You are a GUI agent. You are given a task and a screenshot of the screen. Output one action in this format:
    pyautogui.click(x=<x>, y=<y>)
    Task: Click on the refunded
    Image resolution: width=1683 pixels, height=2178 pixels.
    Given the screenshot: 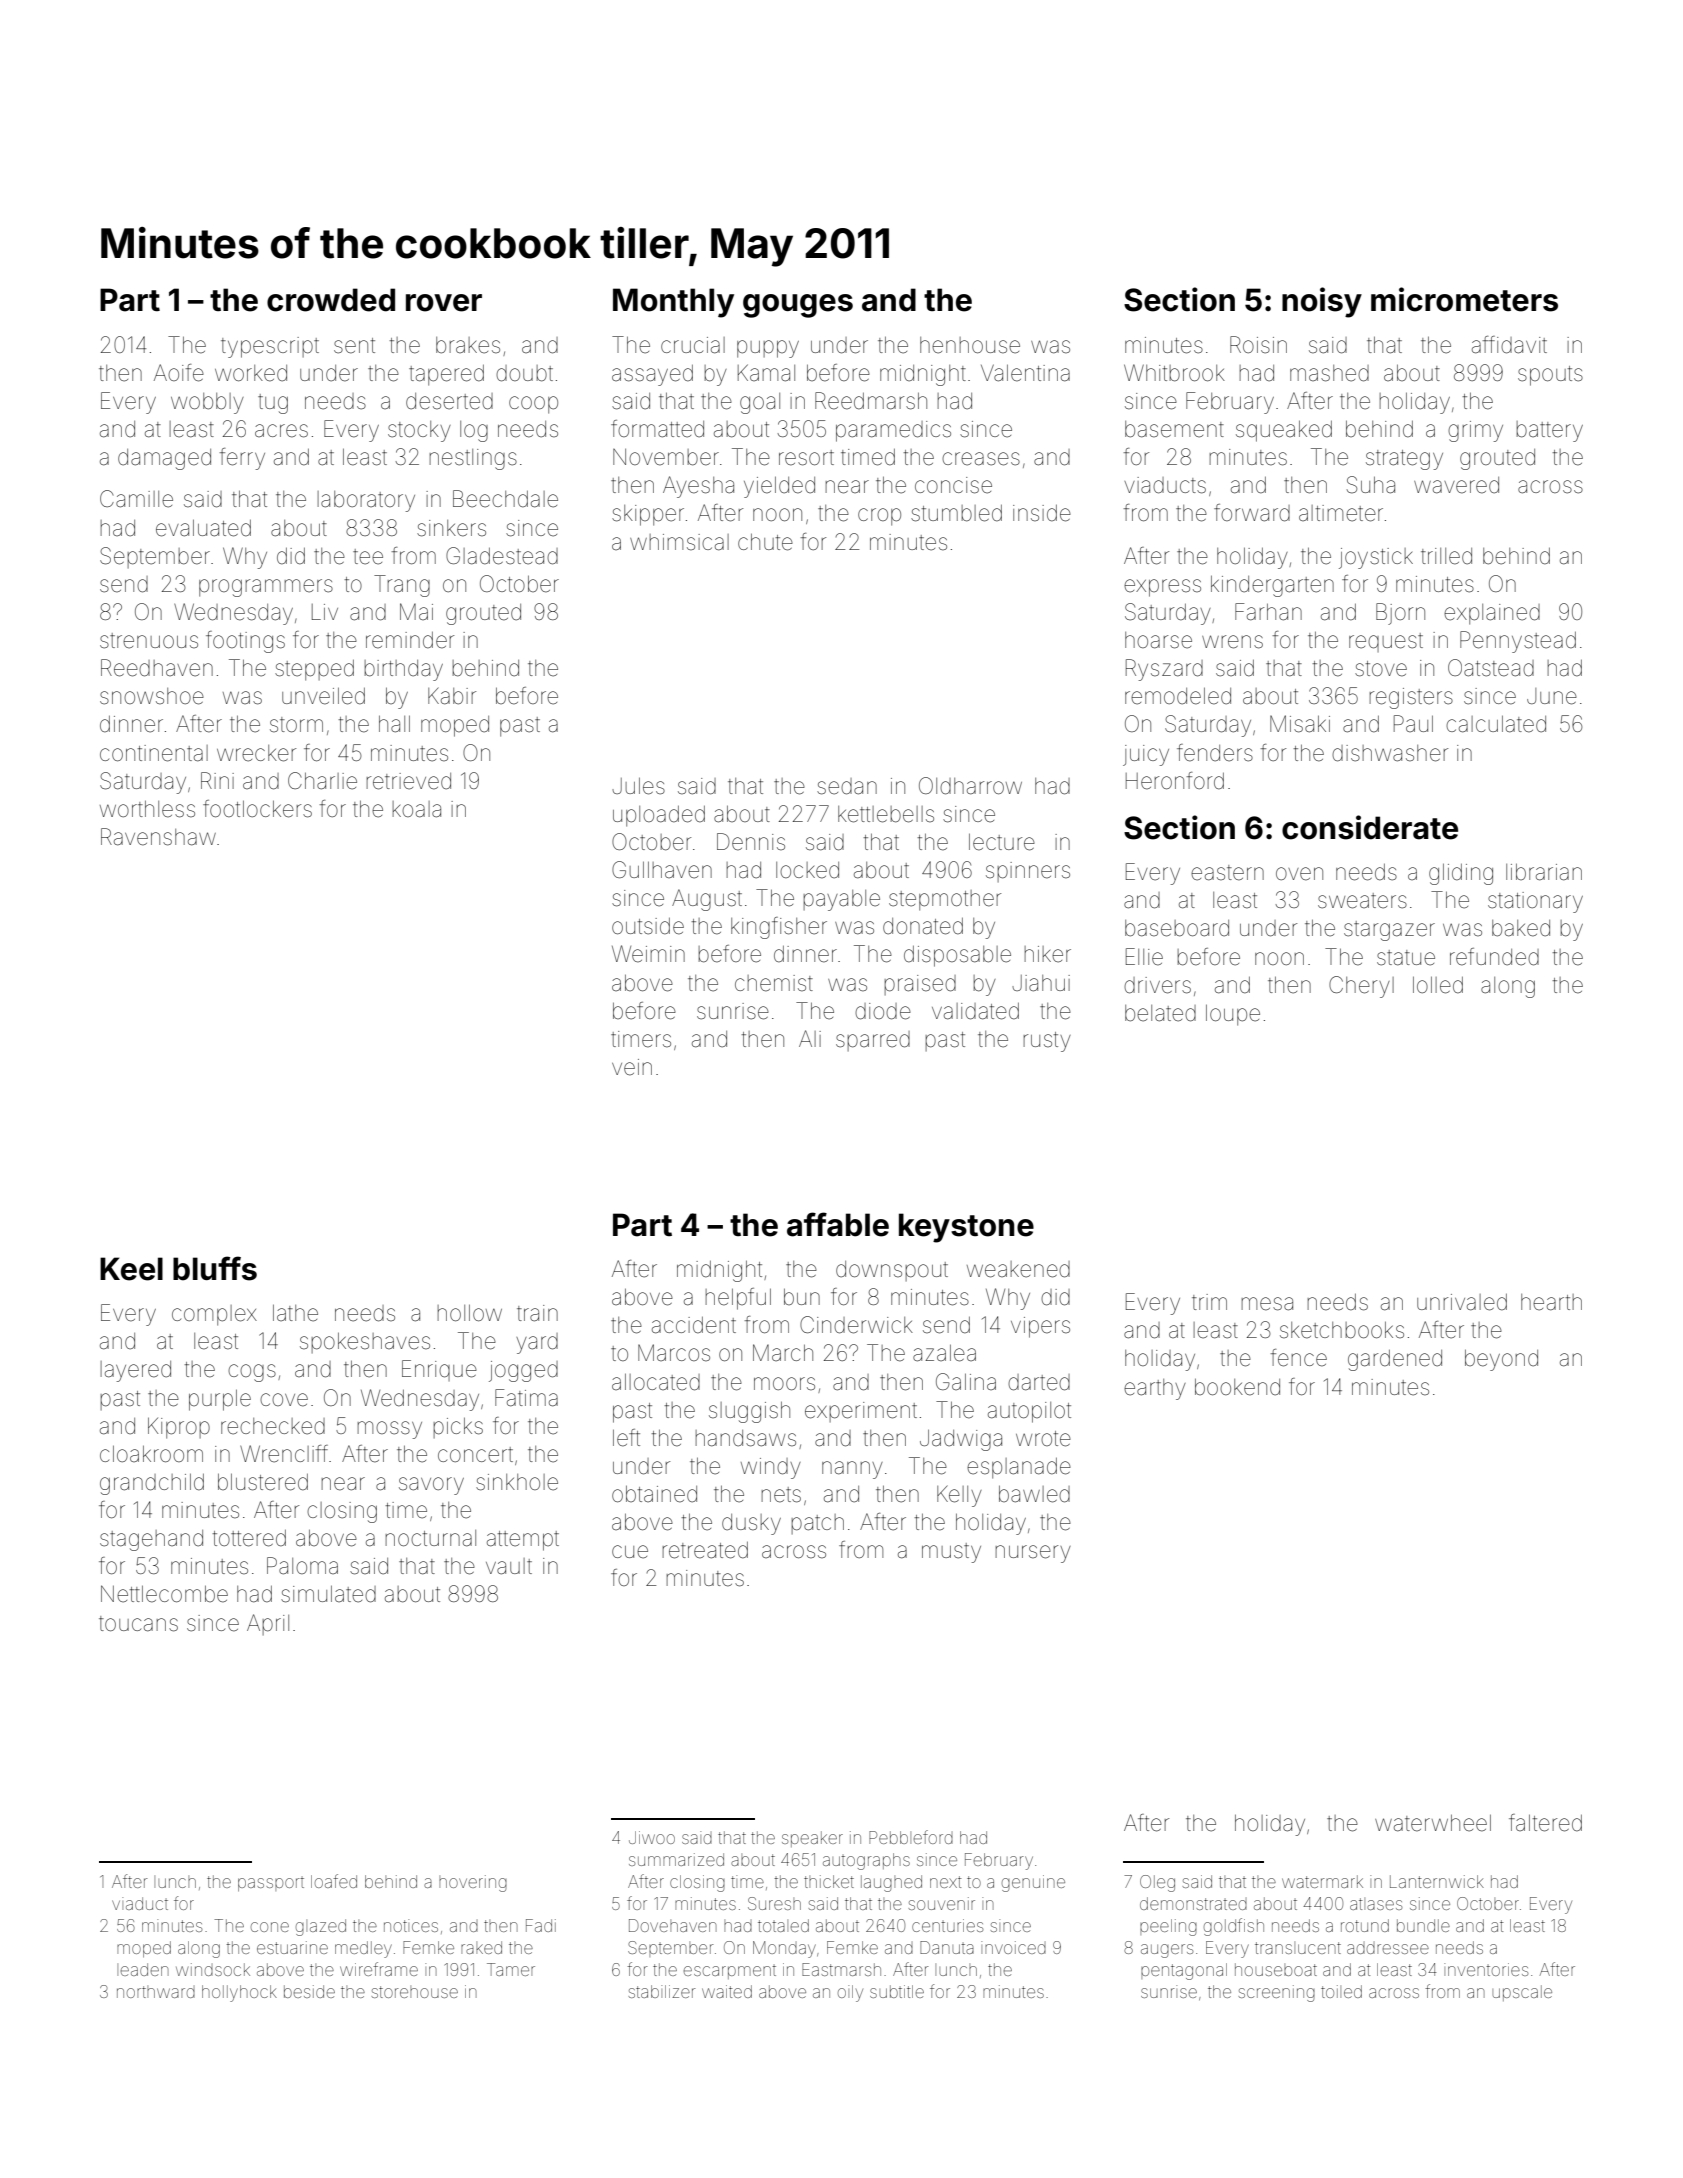 What is the action you would take?
    pyautogui.click(x=1494, y=957)
